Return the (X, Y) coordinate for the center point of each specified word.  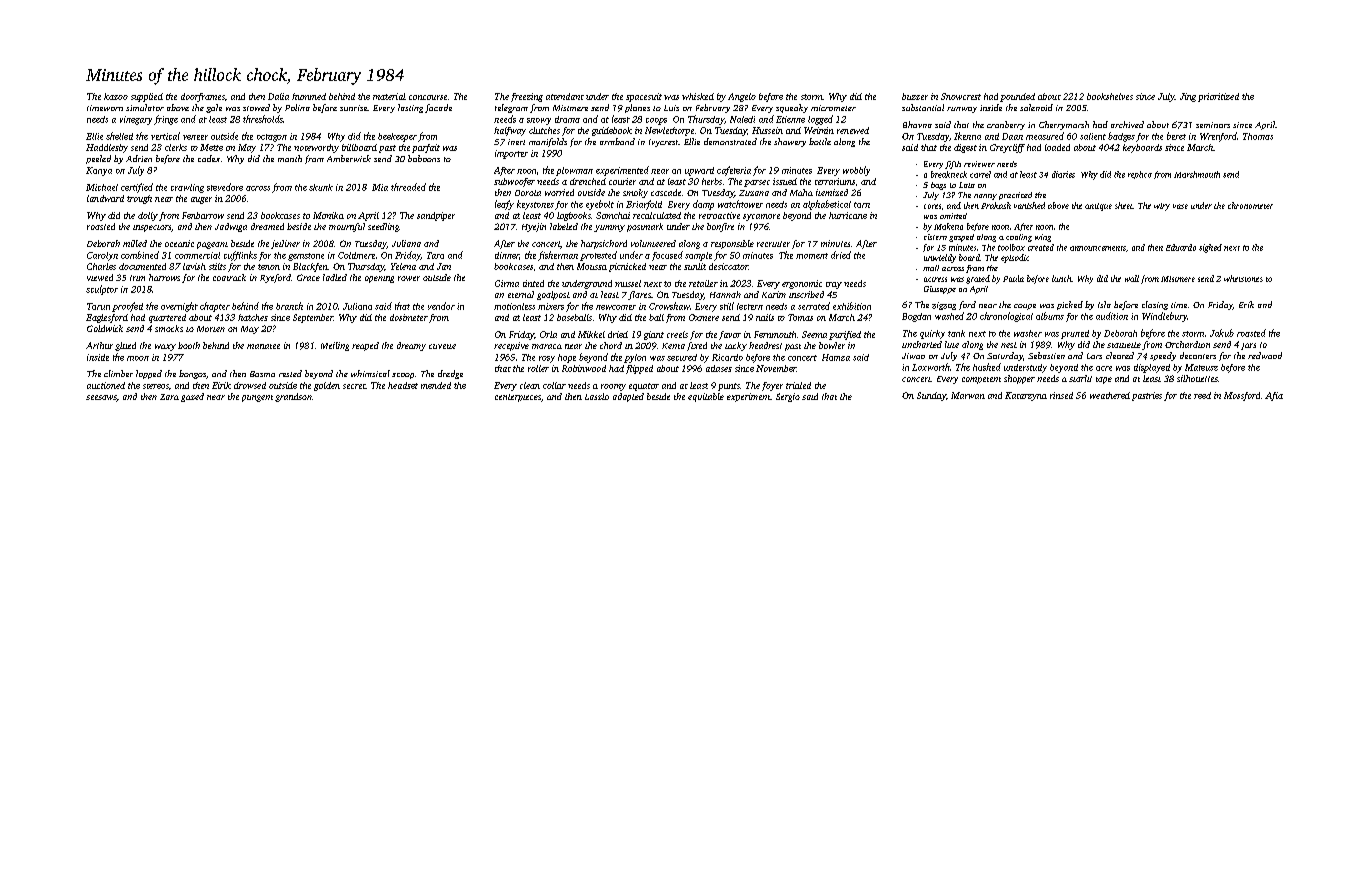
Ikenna (967, 136)
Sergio (788, 397)
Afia (1274, 396)
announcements (1098, 248)
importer (511, 154)
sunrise (353, 108)
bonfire (720, 227)
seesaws (101, 398)
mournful (347, 227)
